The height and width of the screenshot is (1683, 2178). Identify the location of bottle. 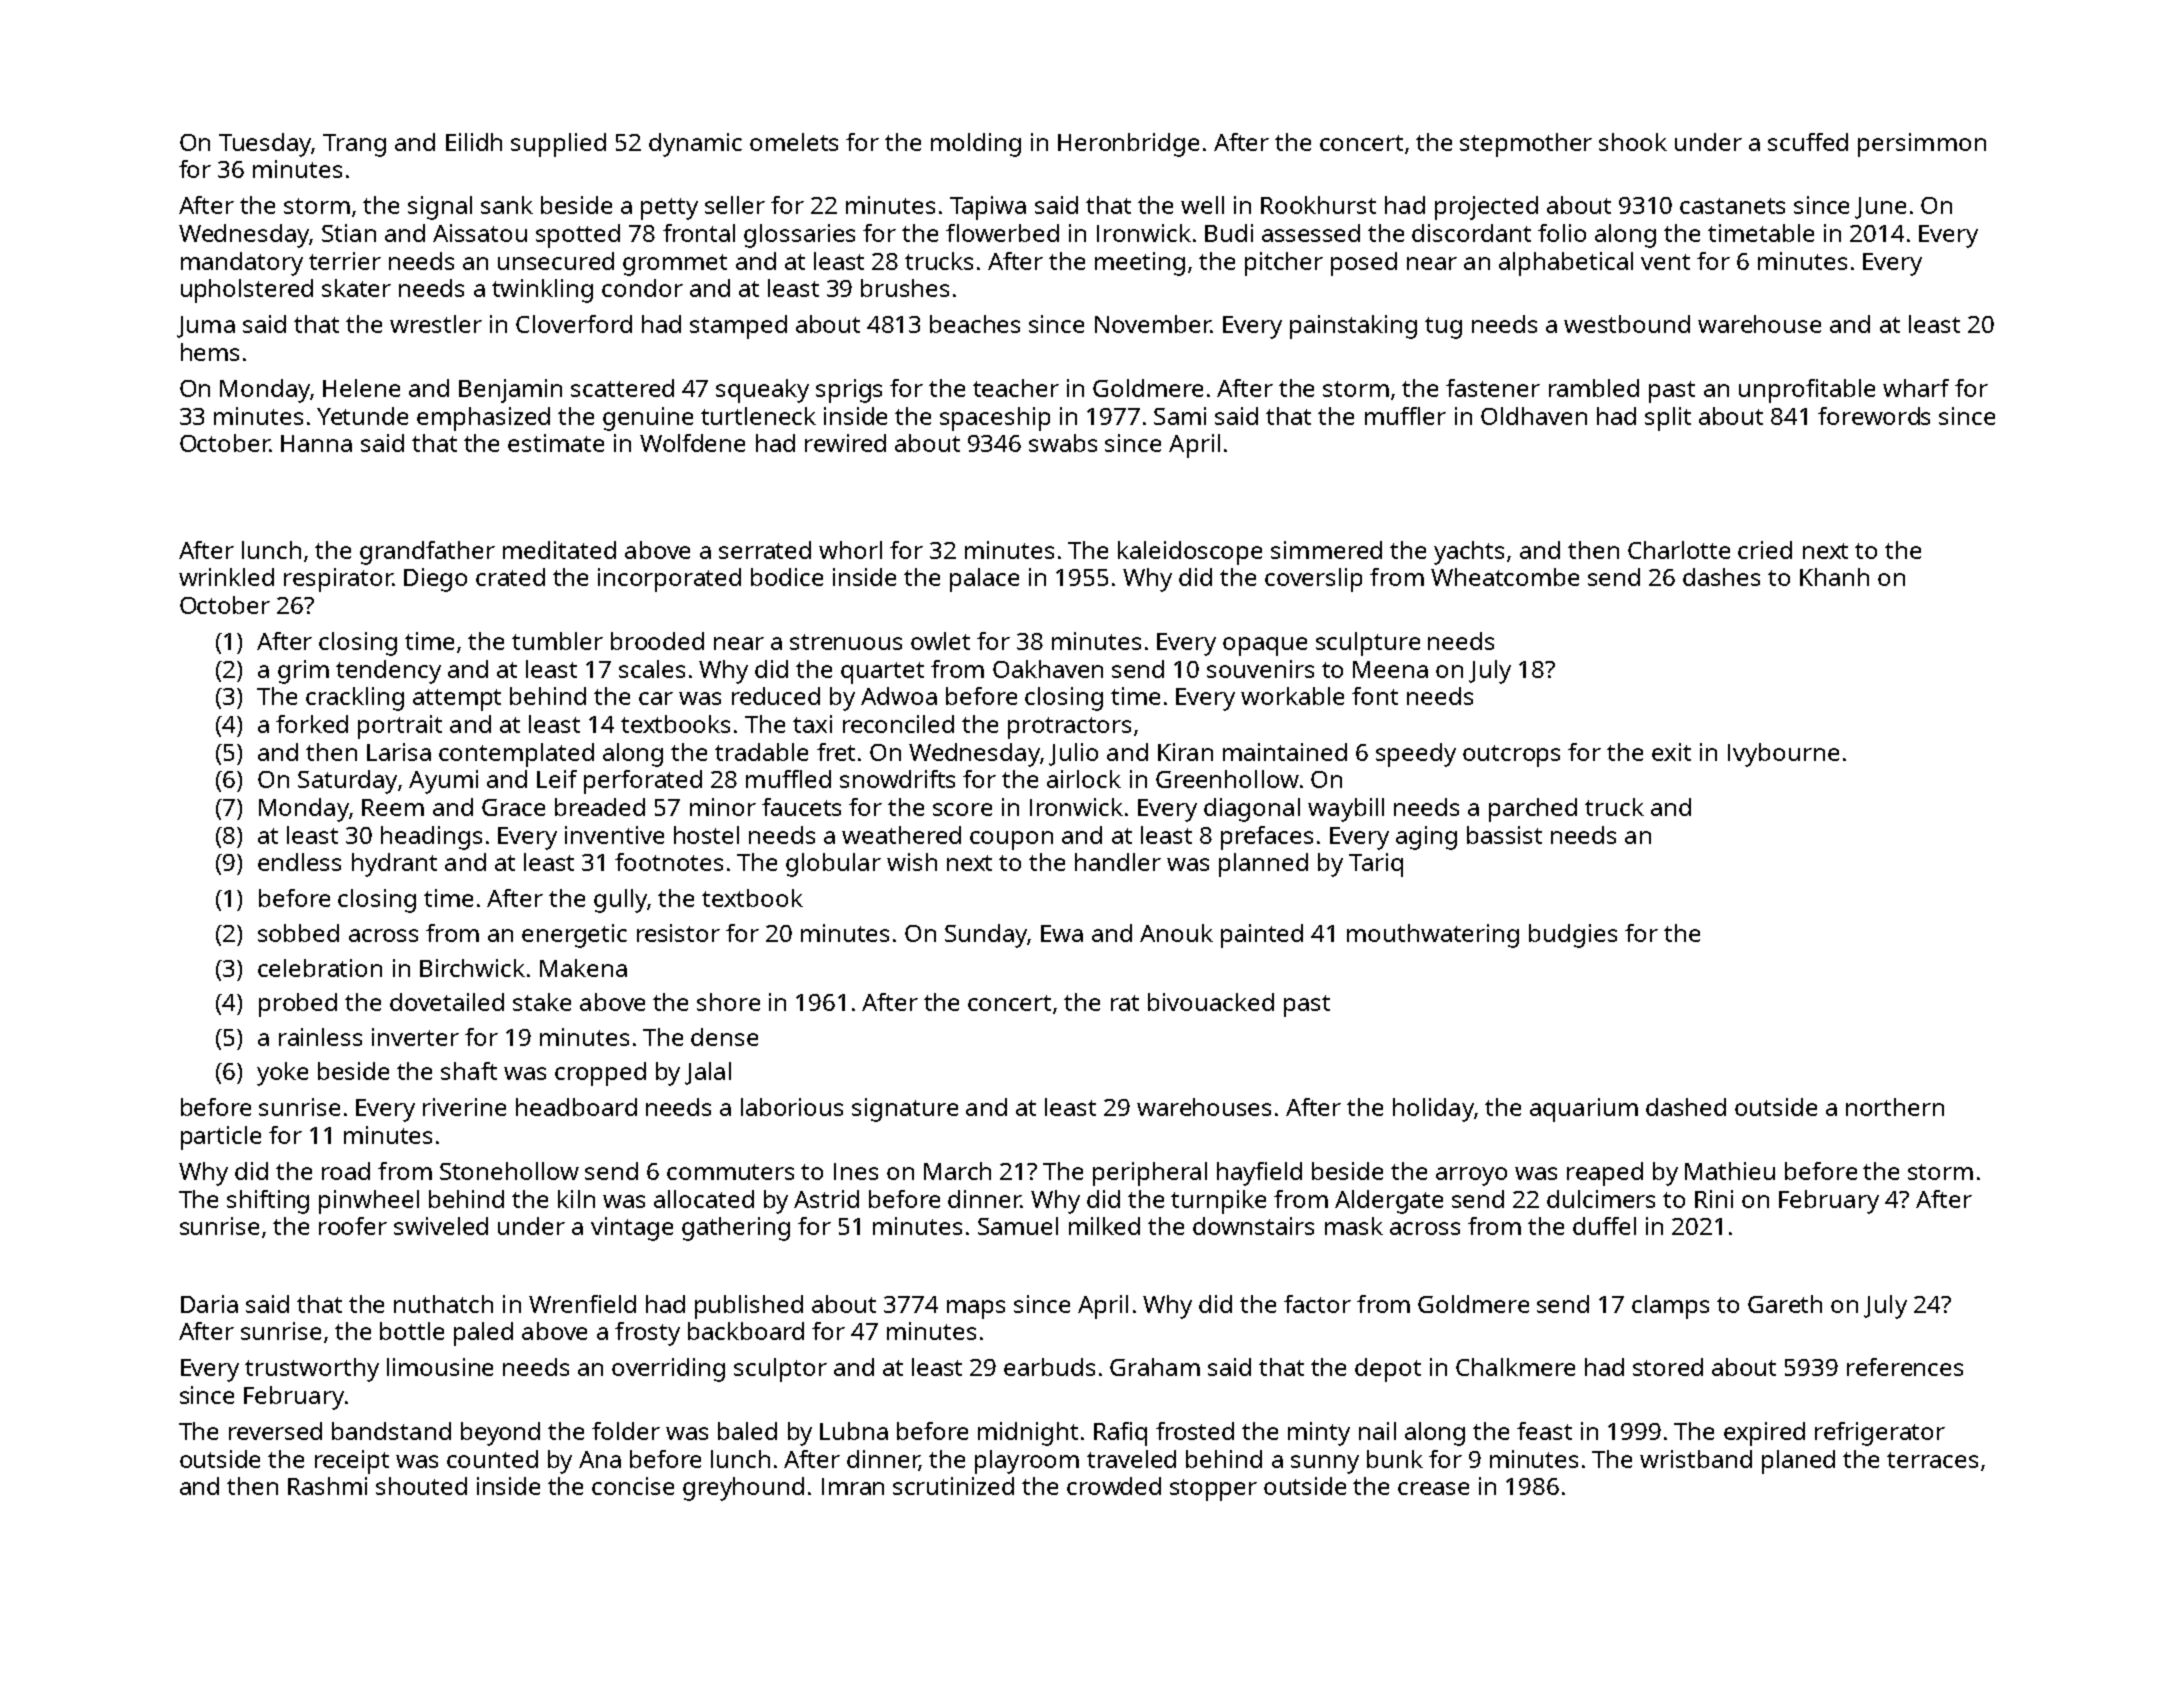
(412, 1331).
